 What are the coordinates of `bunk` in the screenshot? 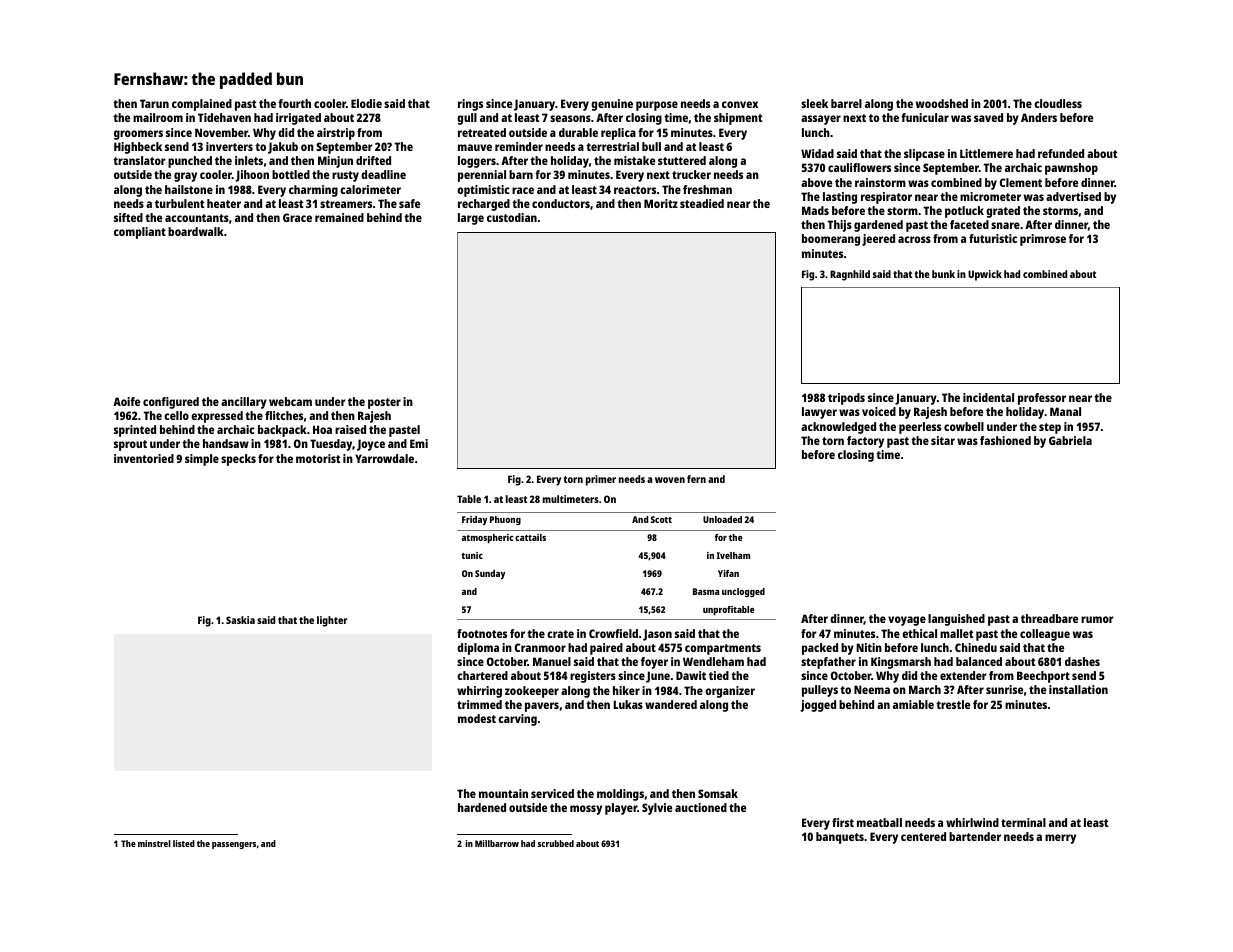 It's located at (943, 274).
